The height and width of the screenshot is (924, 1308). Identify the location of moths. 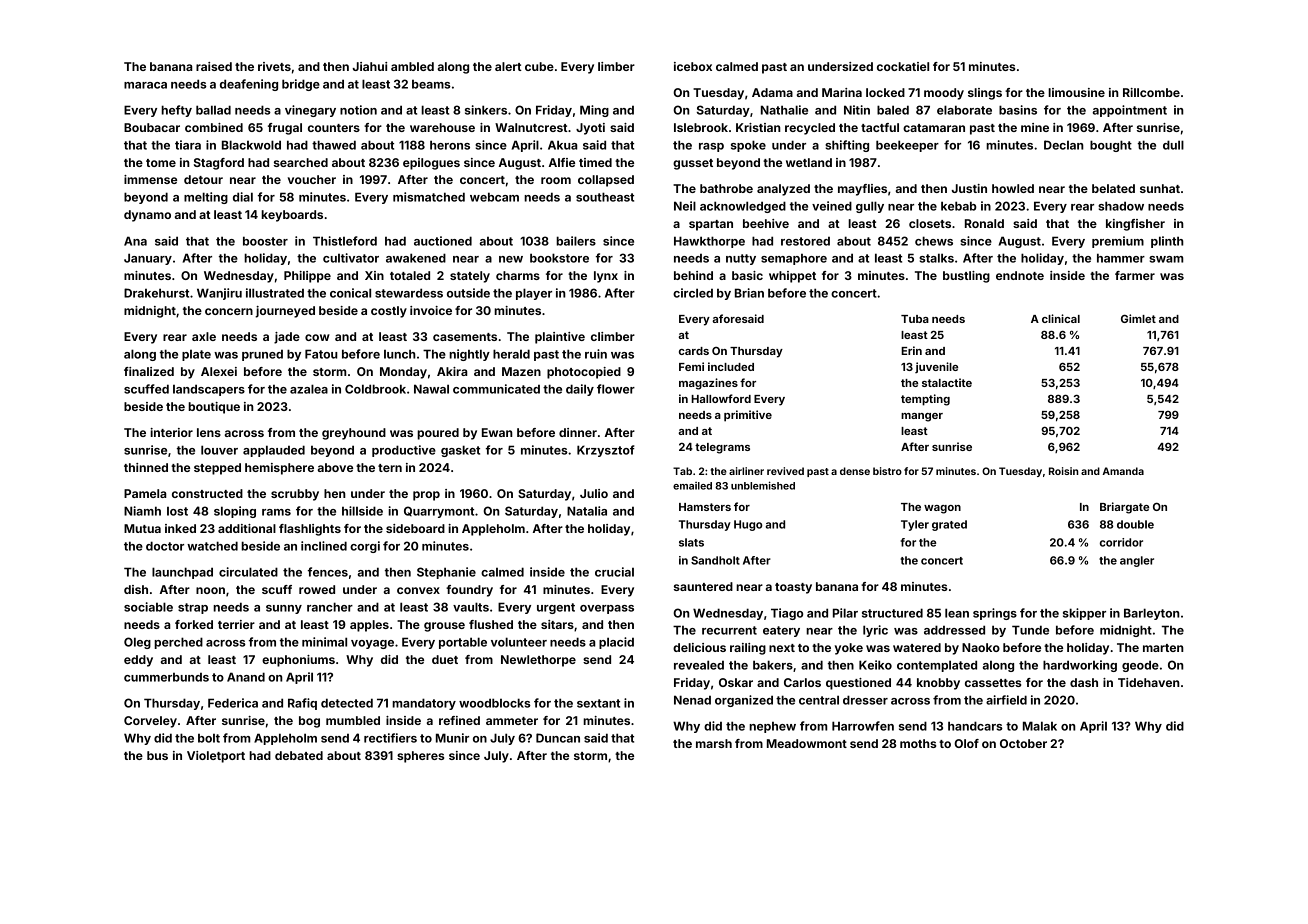
(918, 743).
